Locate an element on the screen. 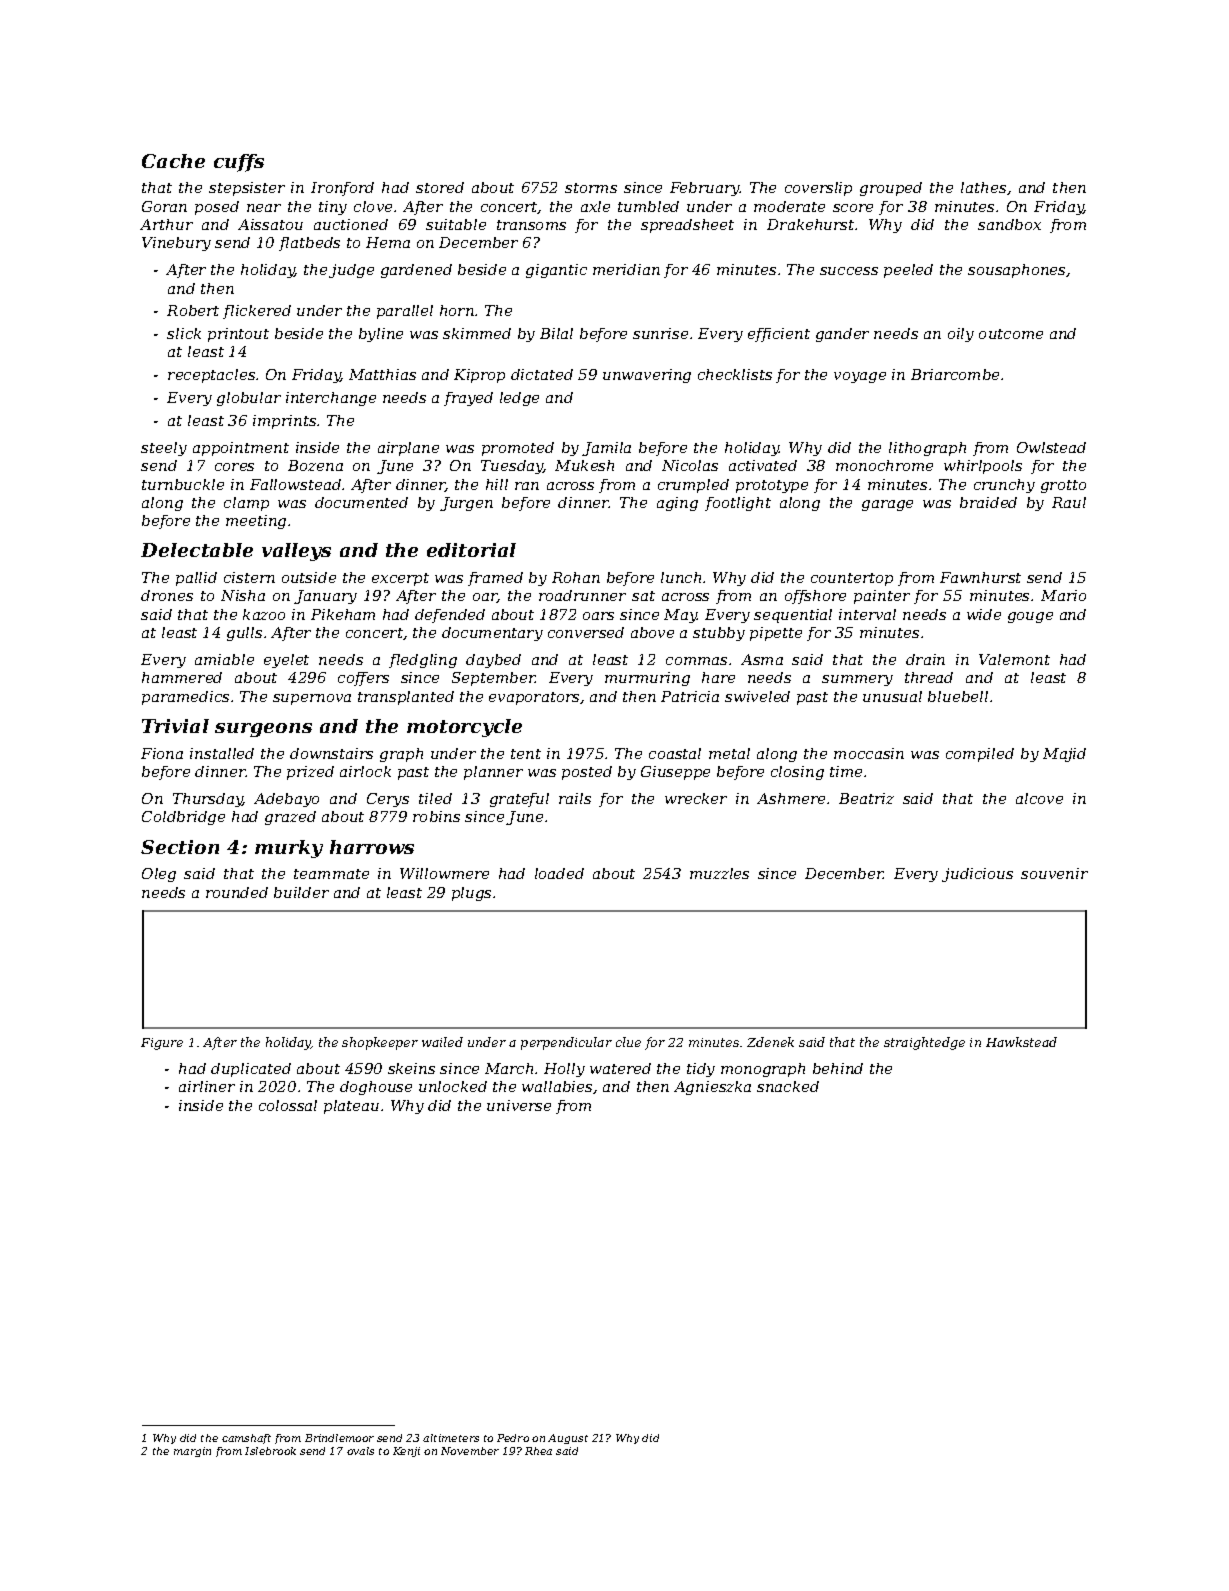  stored is located at coordinates (440, 187).
